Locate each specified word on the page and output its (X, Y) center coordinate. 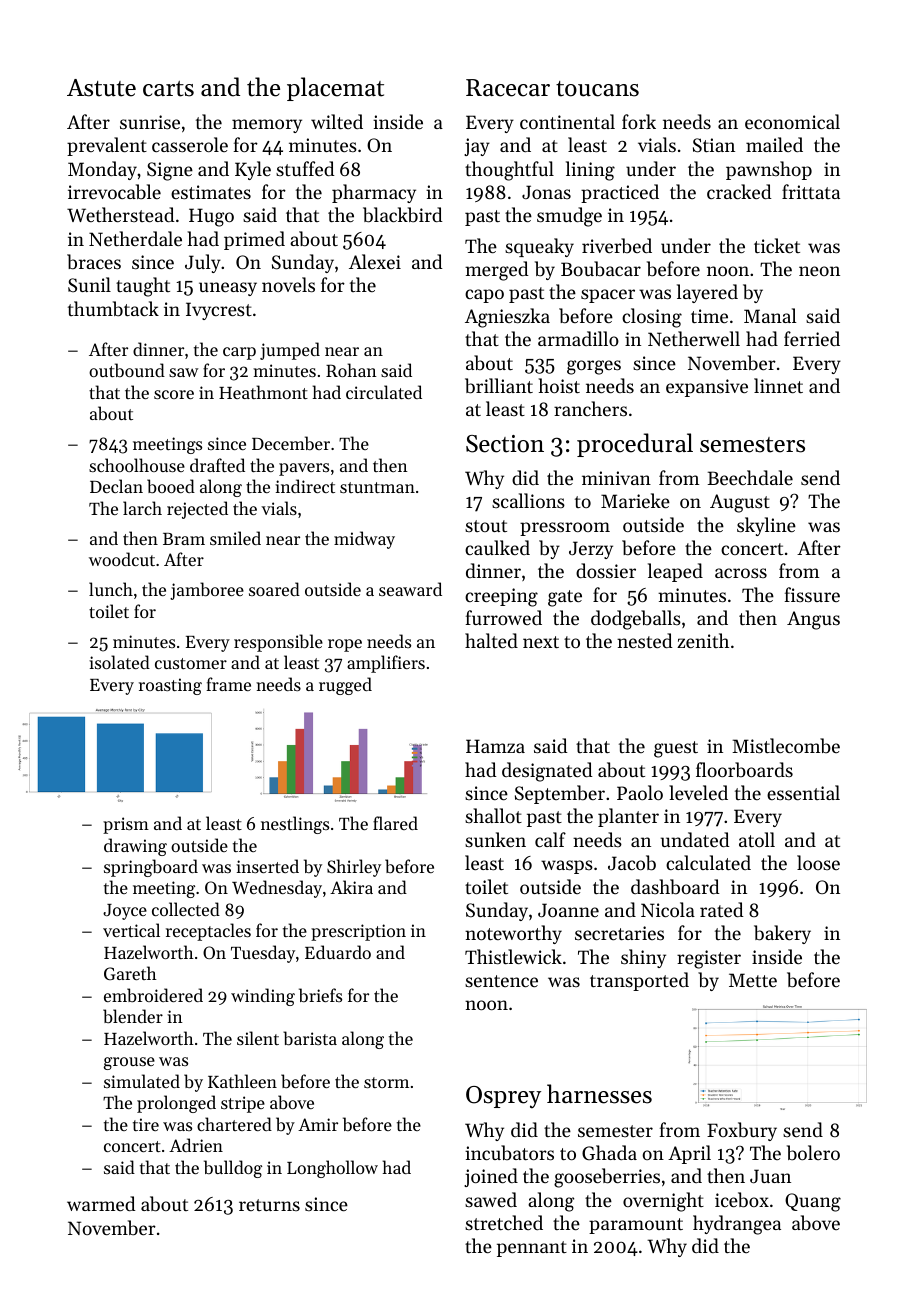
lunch (111, 589)
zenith (703, 640)
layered (707, 293)
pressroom (565, 529)
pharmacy (374, 193)
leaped (675, 572)
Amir (318, 1124)
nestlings (295, 825)
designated (547, 772)
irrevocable (114, 192)
